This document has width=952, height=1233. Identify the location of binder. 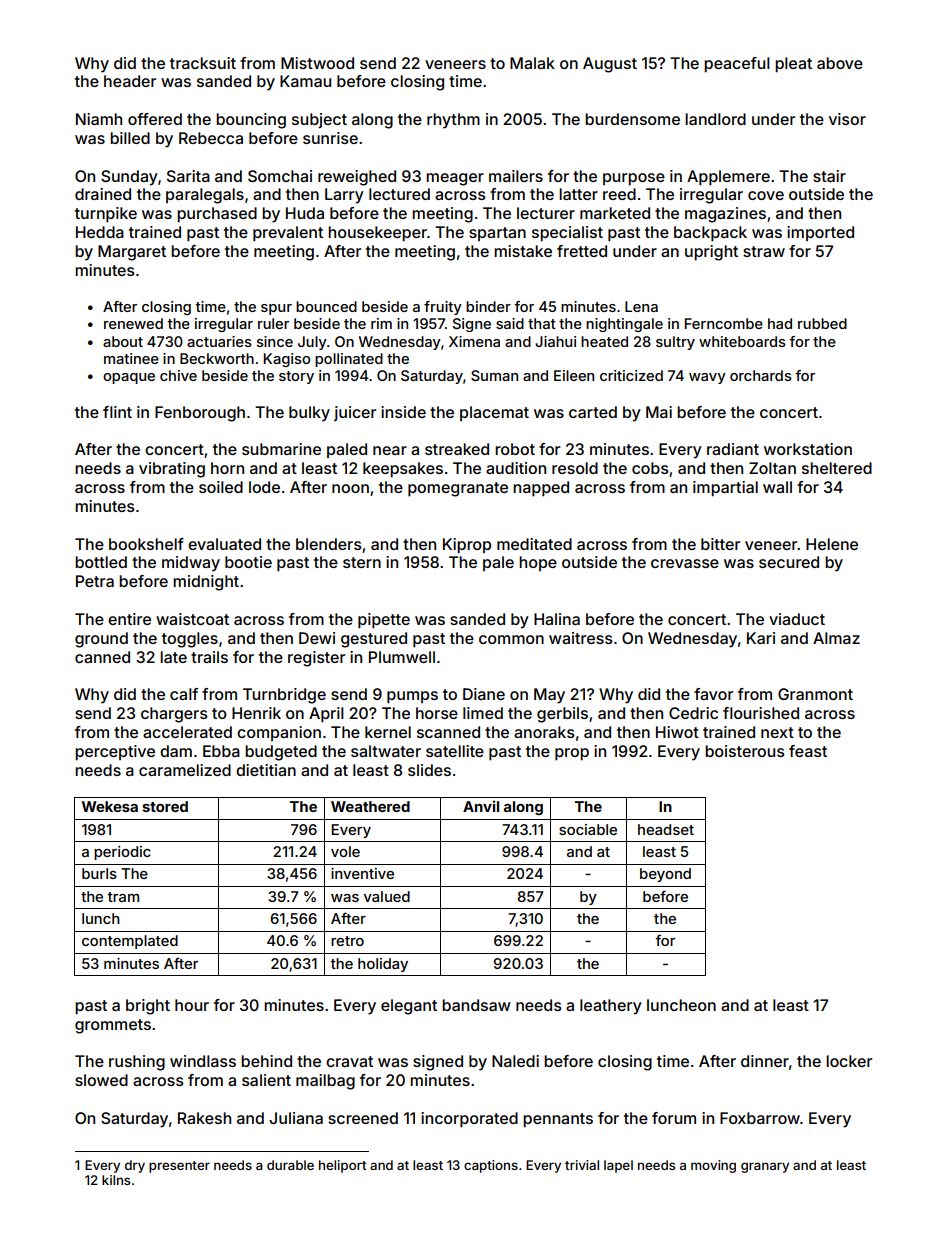
(488, 306).
